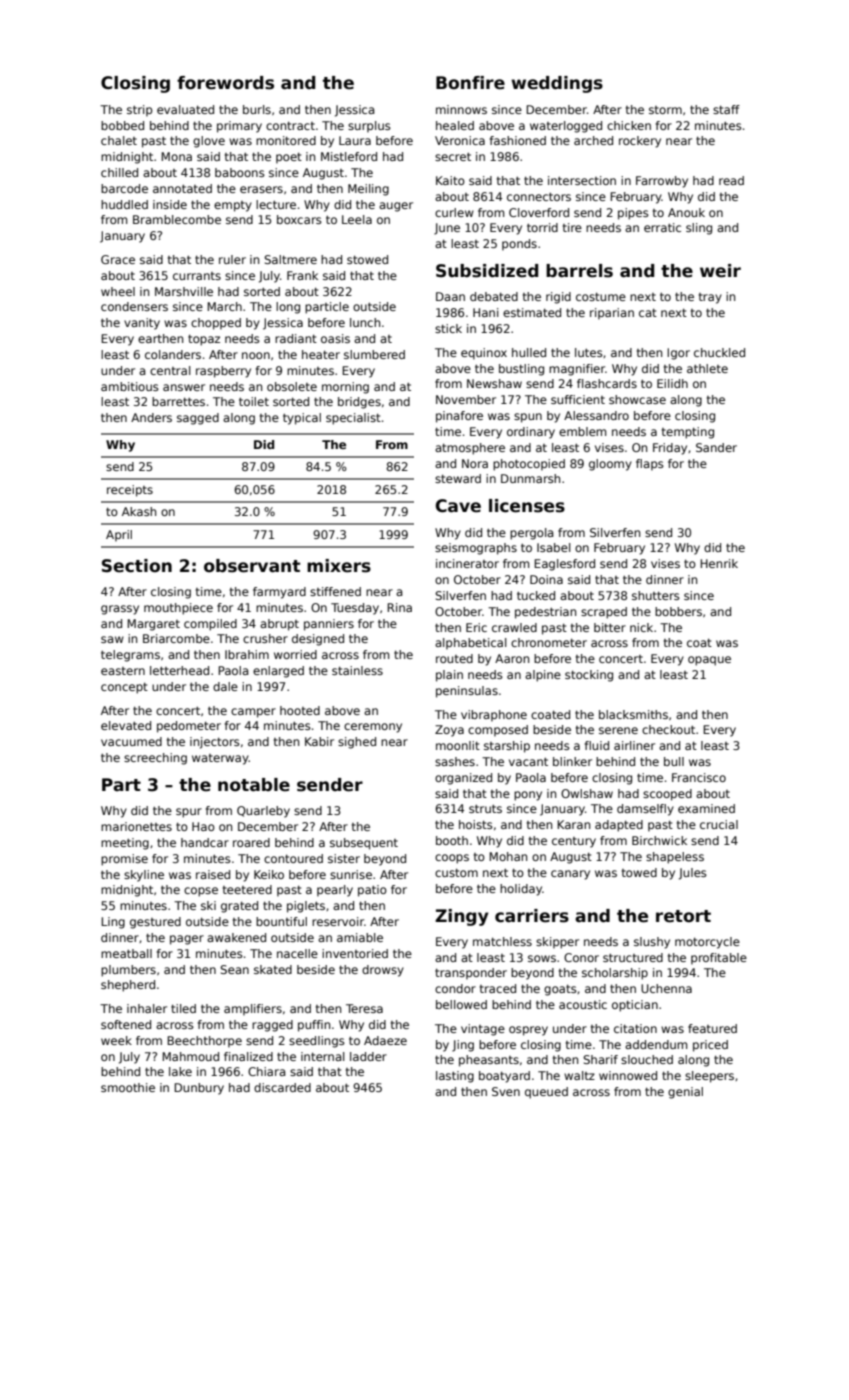 The width and height of the screenshot is (849, 1400). Describe the element at coordinates (118, 259) in the screenshot. I see `Grace` at that location.
